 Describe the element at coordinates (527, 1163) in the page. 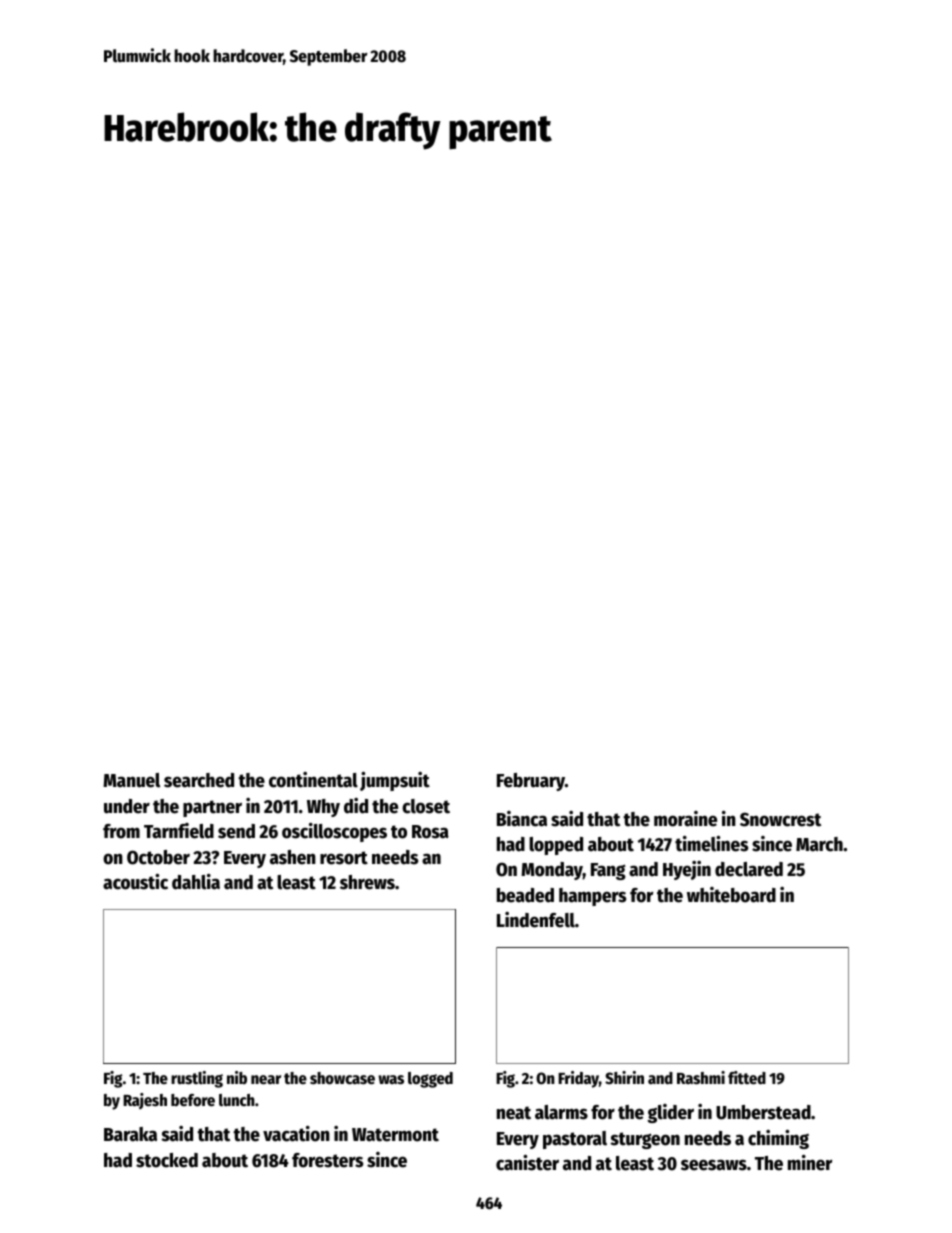

I see `canister` at that location.
